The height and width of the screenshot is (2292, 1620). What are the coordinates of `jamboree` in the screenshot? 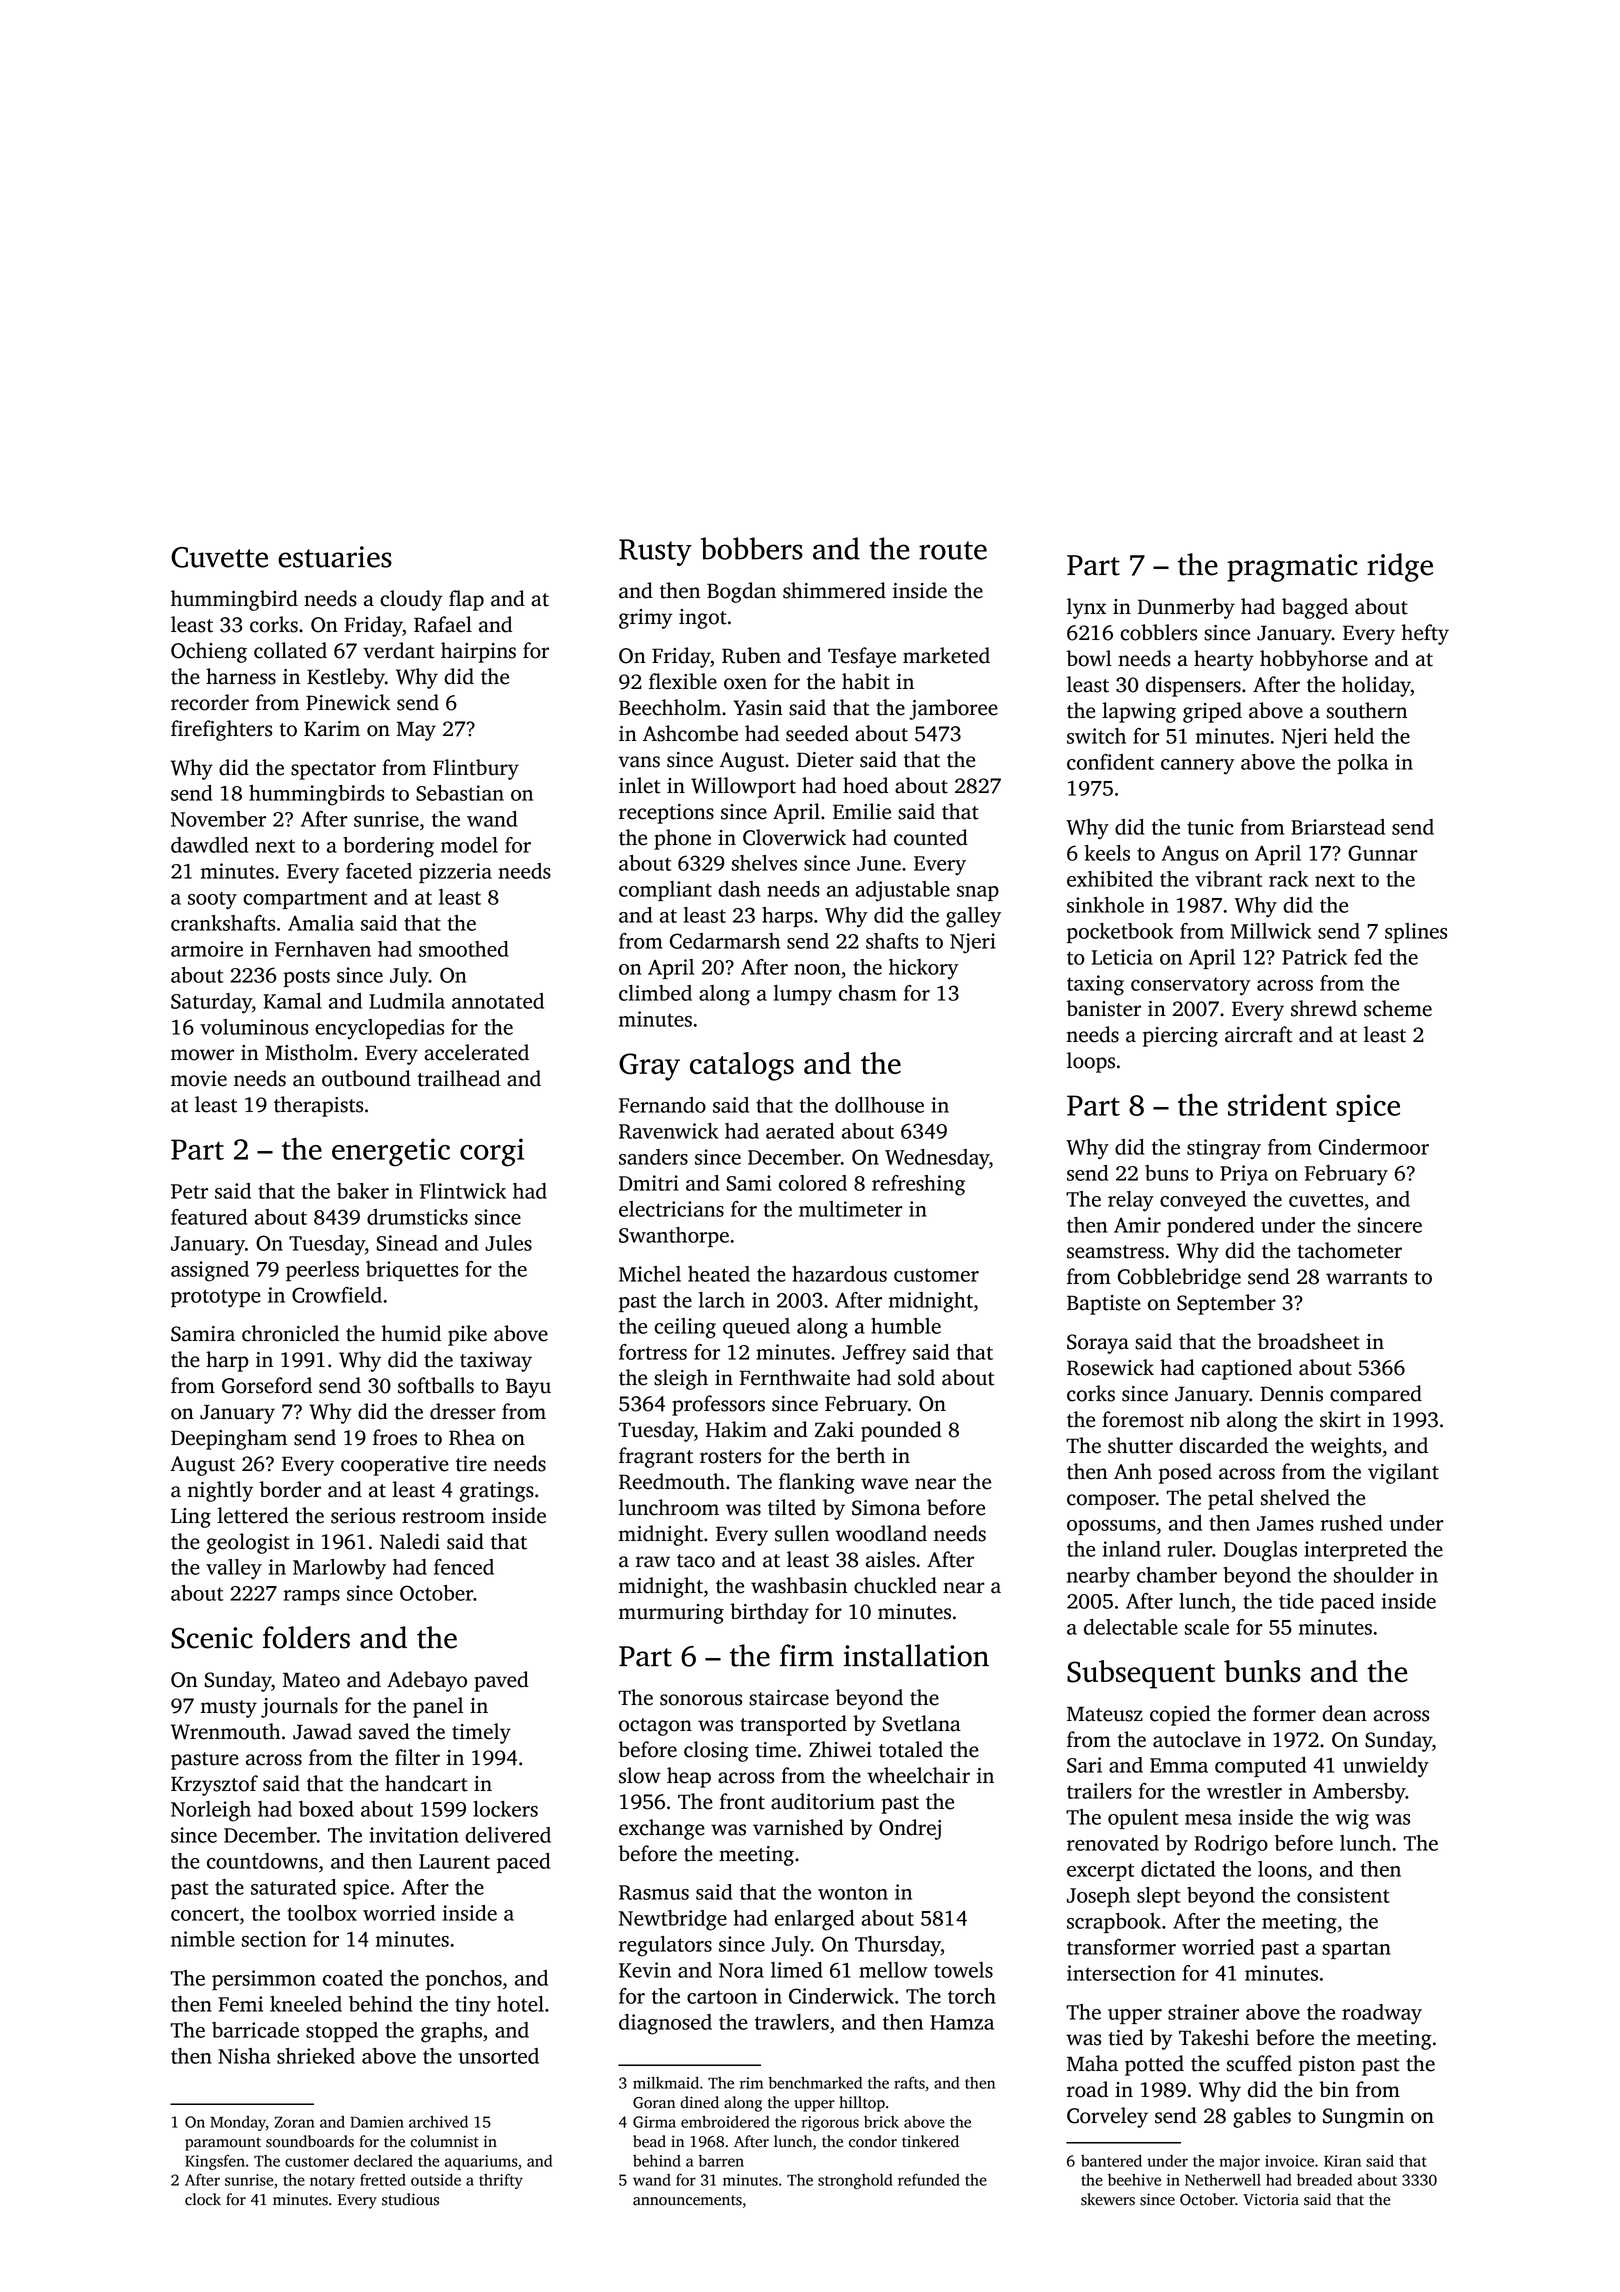 It's located at (953, 709).
